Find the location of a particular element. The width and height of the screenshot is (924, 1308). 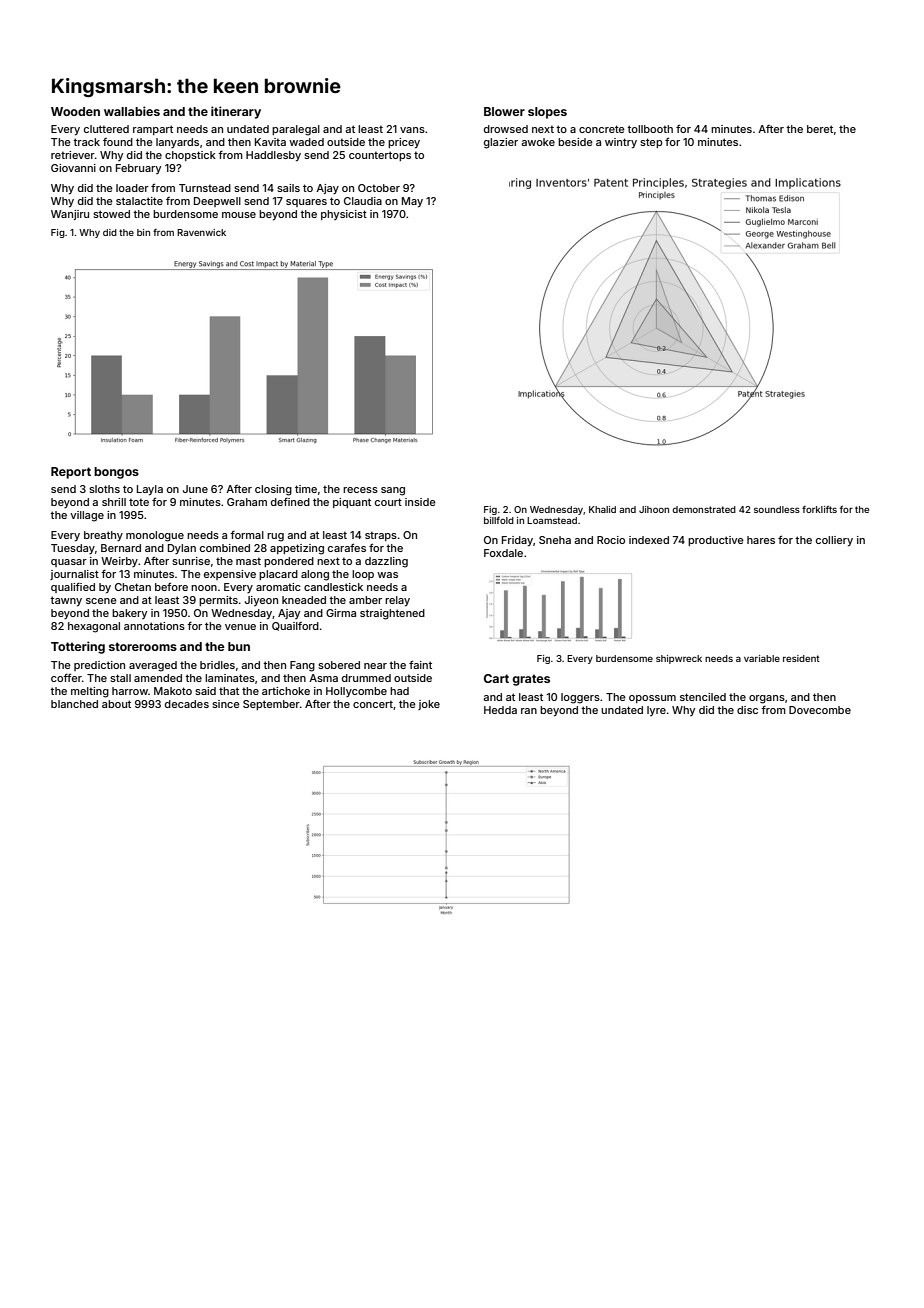

itinerary is located at coordinates (236, 112).
